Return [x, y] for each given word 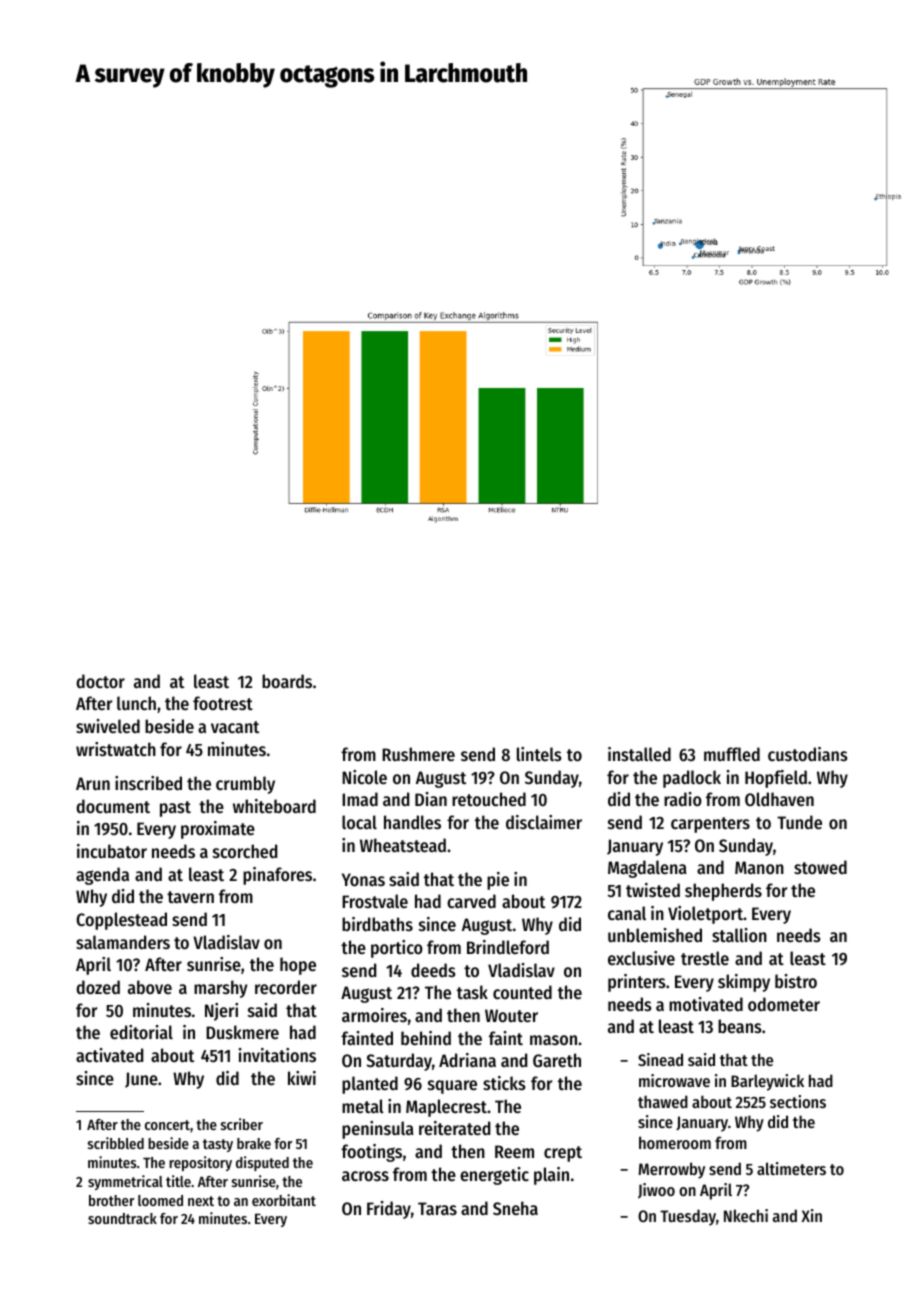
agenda [102, 876]
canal [627, 913]
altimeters [791, 1168]
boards [287, 681]
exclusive [641, 958]
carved [471, 901]
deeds [433, 970]
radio [683, 799]
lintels [539, 754]
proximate [218, 830]
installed [639, 754]
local [359, 822]
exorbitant [284, 1200]
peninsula [378, 1130]
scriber [242, 1124]
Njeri [221, 1012]
